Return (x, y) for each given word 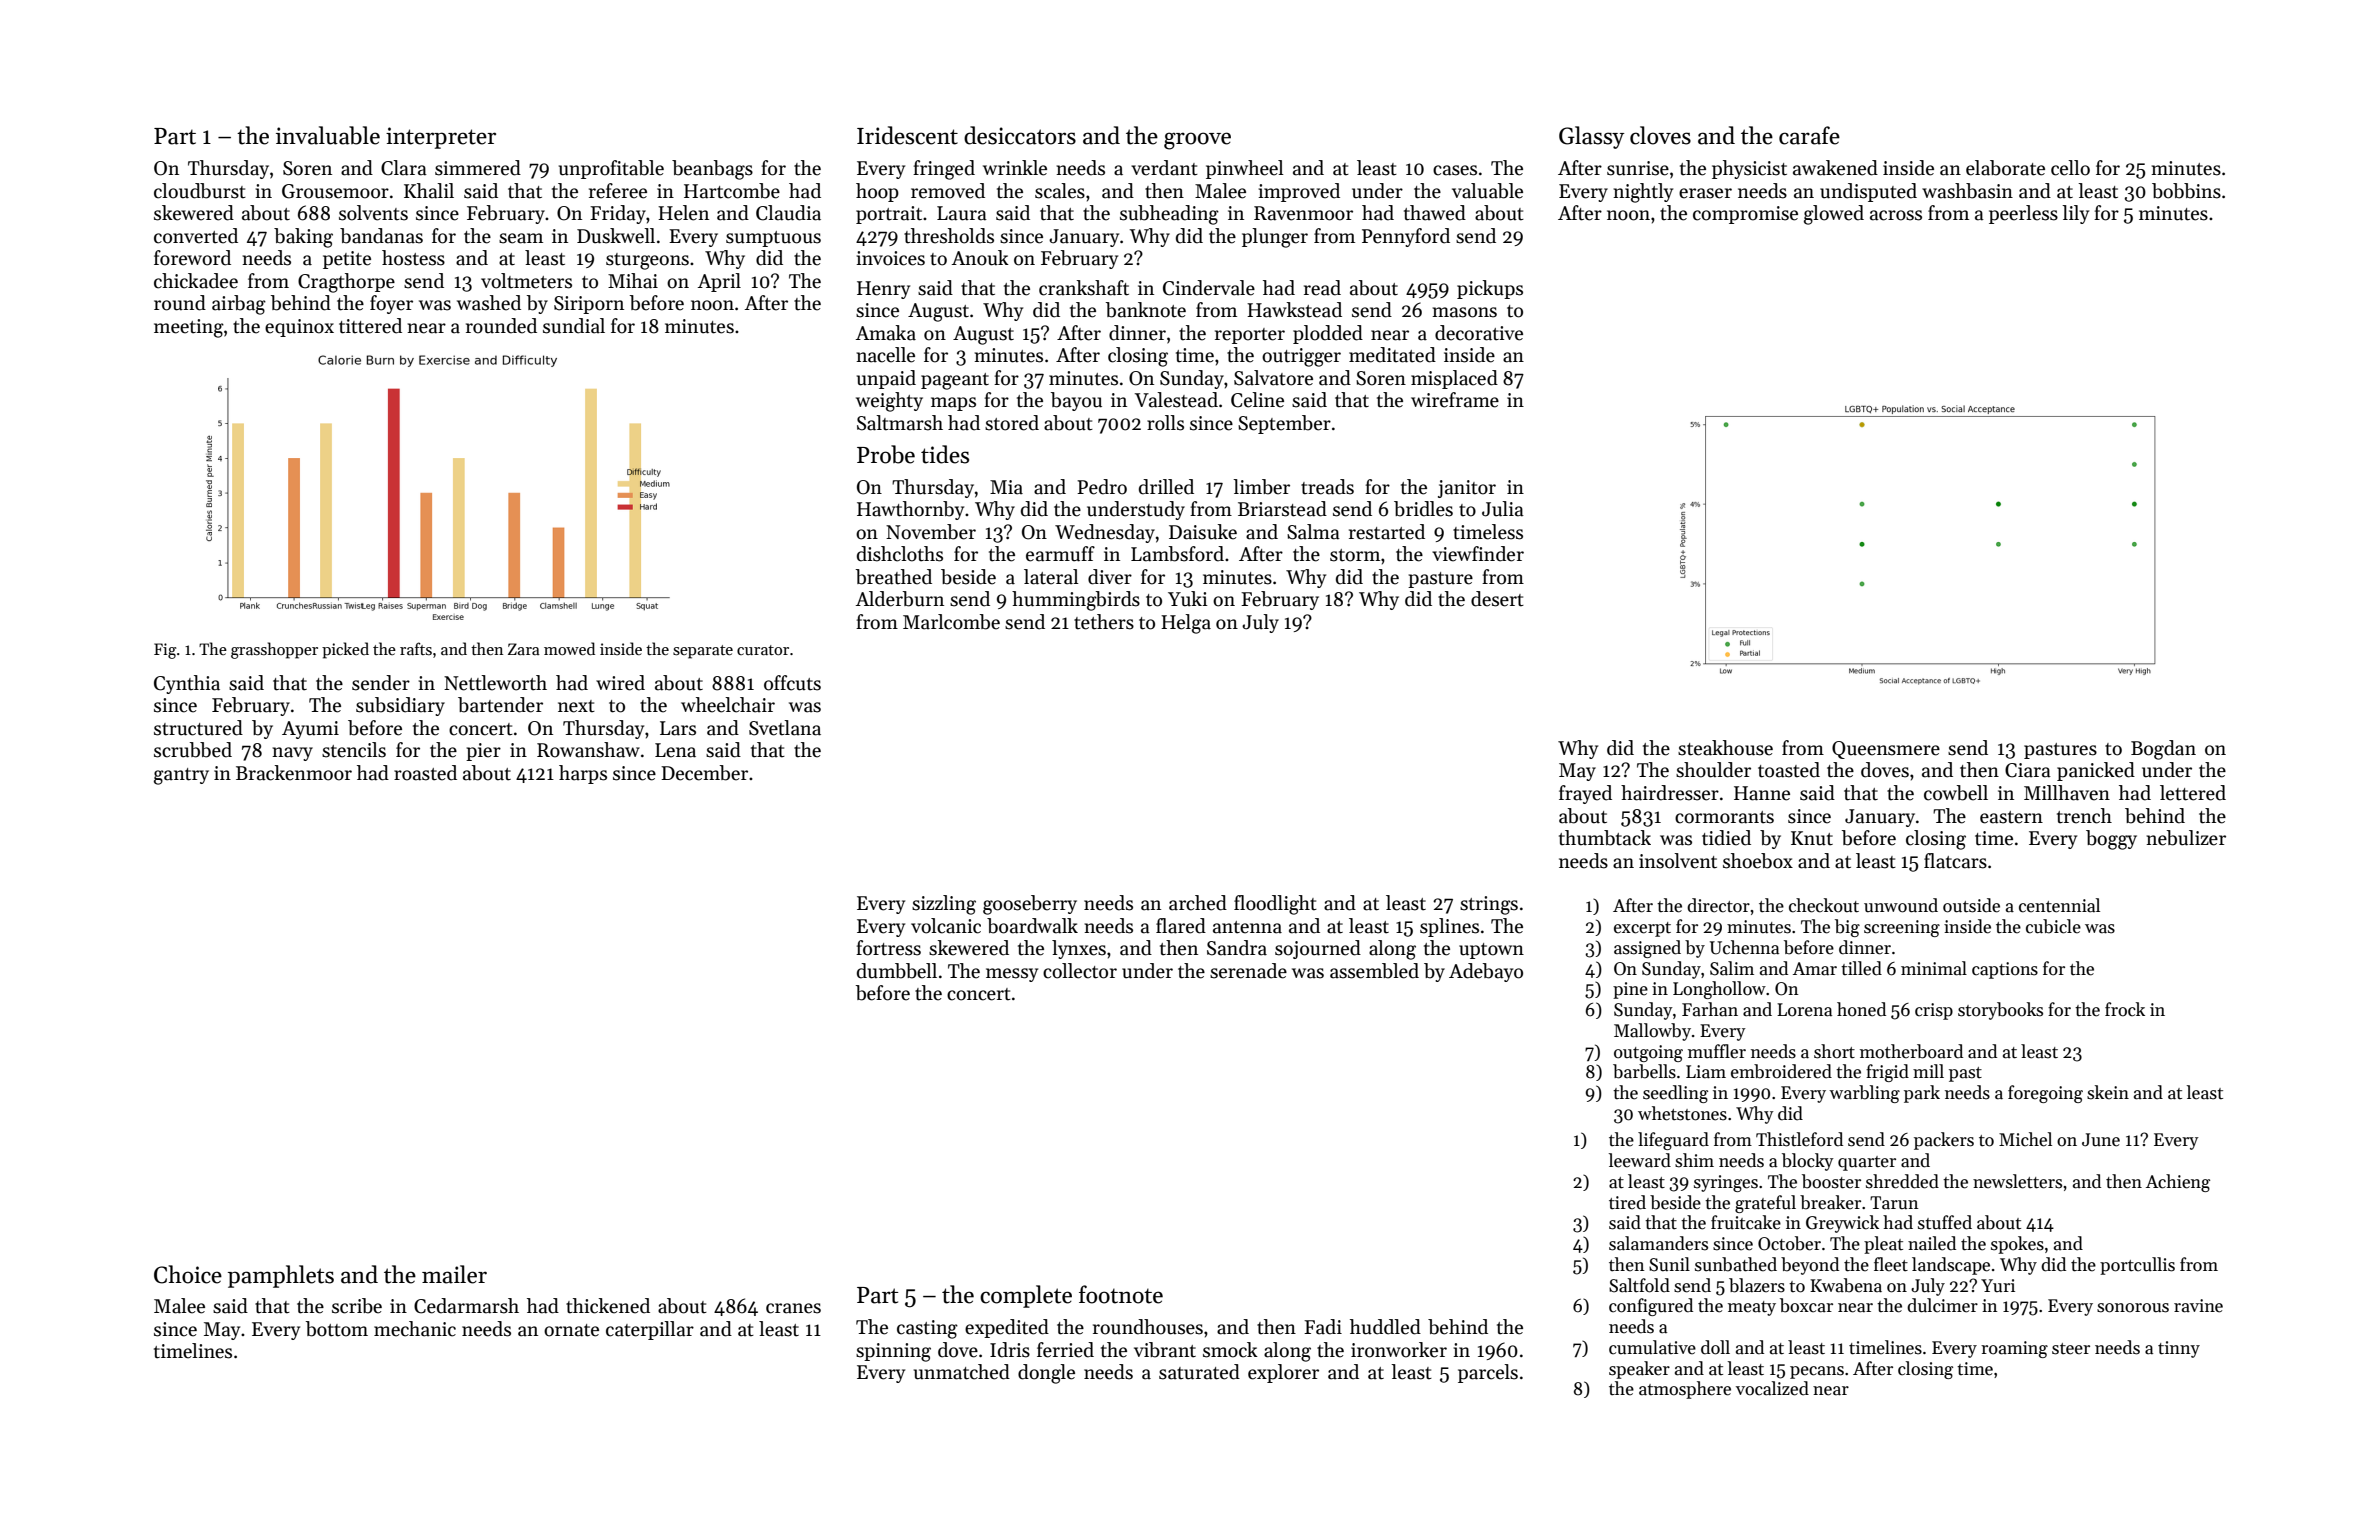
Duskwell (616, 236)
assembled (1374, 971)
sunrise (1638, 168)
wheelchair (728, 705)
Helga (1186, 624)
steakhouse (1725, 748)
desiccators (1020, 135)
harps (583, 774)
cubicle (2053, 926)
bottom (337, 1329)
